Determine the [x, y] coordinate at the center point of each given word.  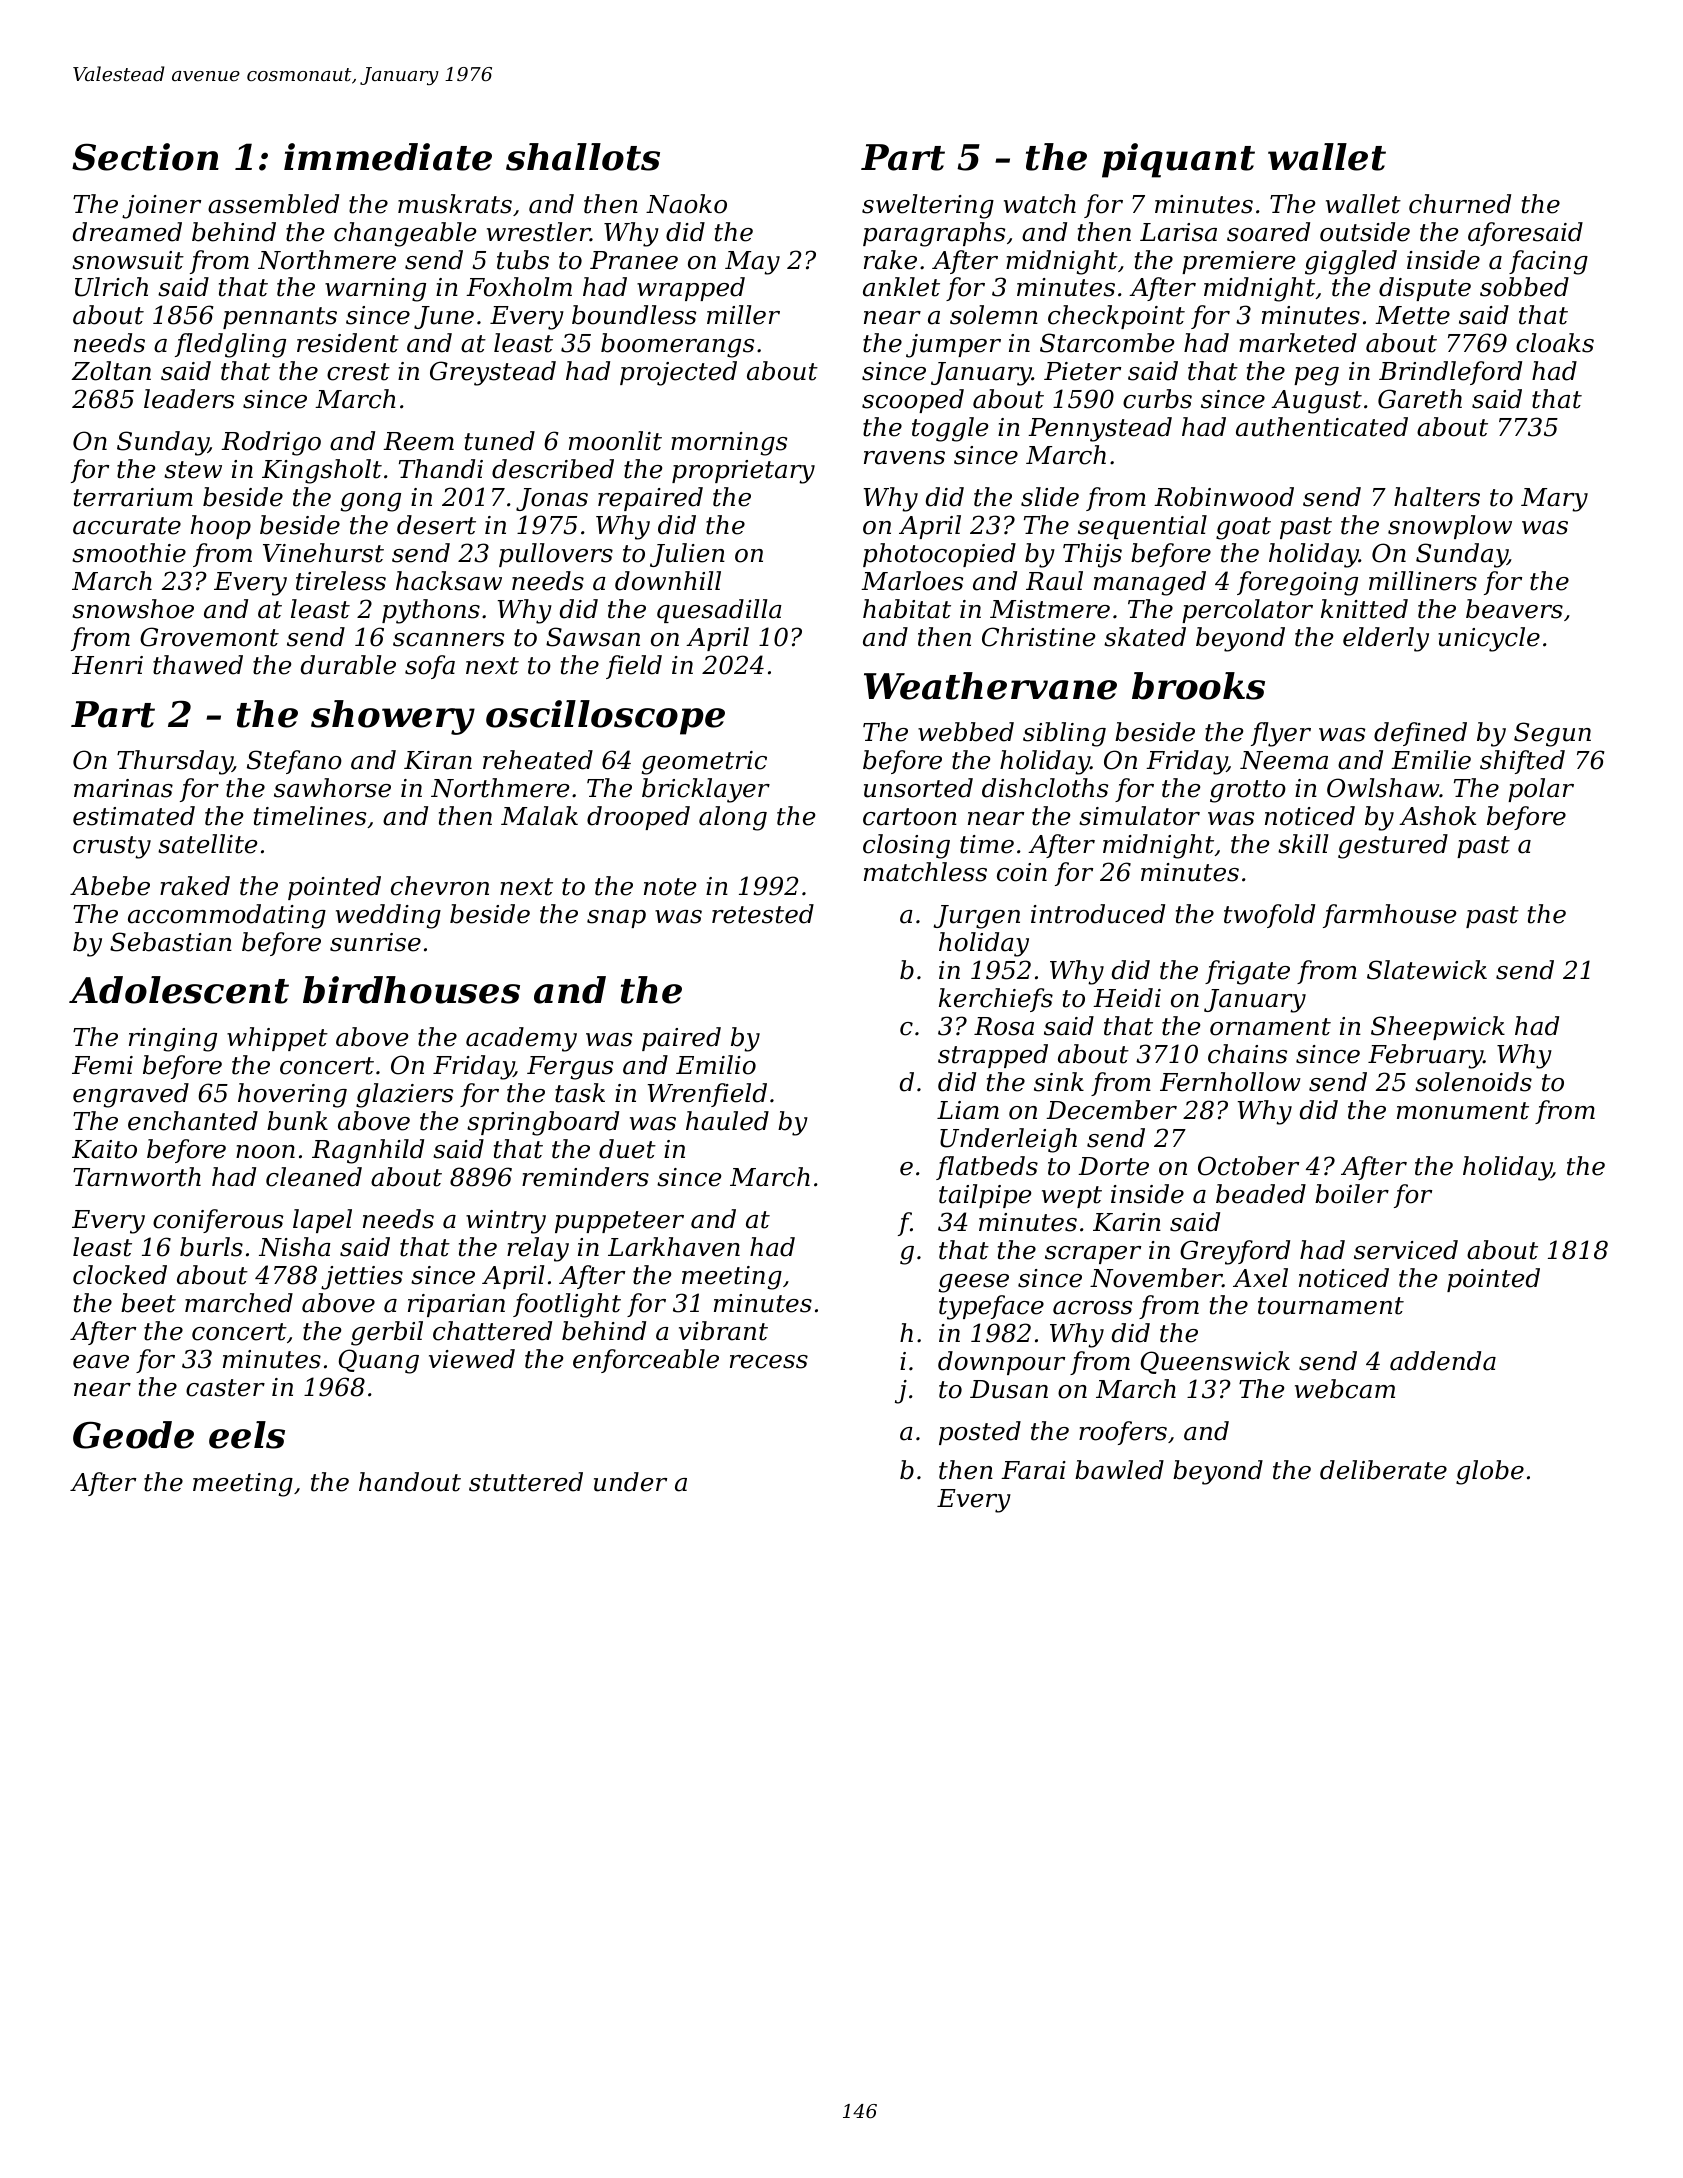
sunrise [375, 942]
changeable [405, 234]
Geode [133, 1435]
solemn [994, 315]
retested [763, 914]
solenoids [1473, 1082]
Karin [1127, 1222]
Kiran [438, 760]
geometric [704, 763]
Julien [687, 555]
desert [436, 525]
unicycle [1489, 639]
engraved [131, 1095]
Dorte [1113, 1166]
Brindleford [1450, 373]
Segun [1552, 734]
